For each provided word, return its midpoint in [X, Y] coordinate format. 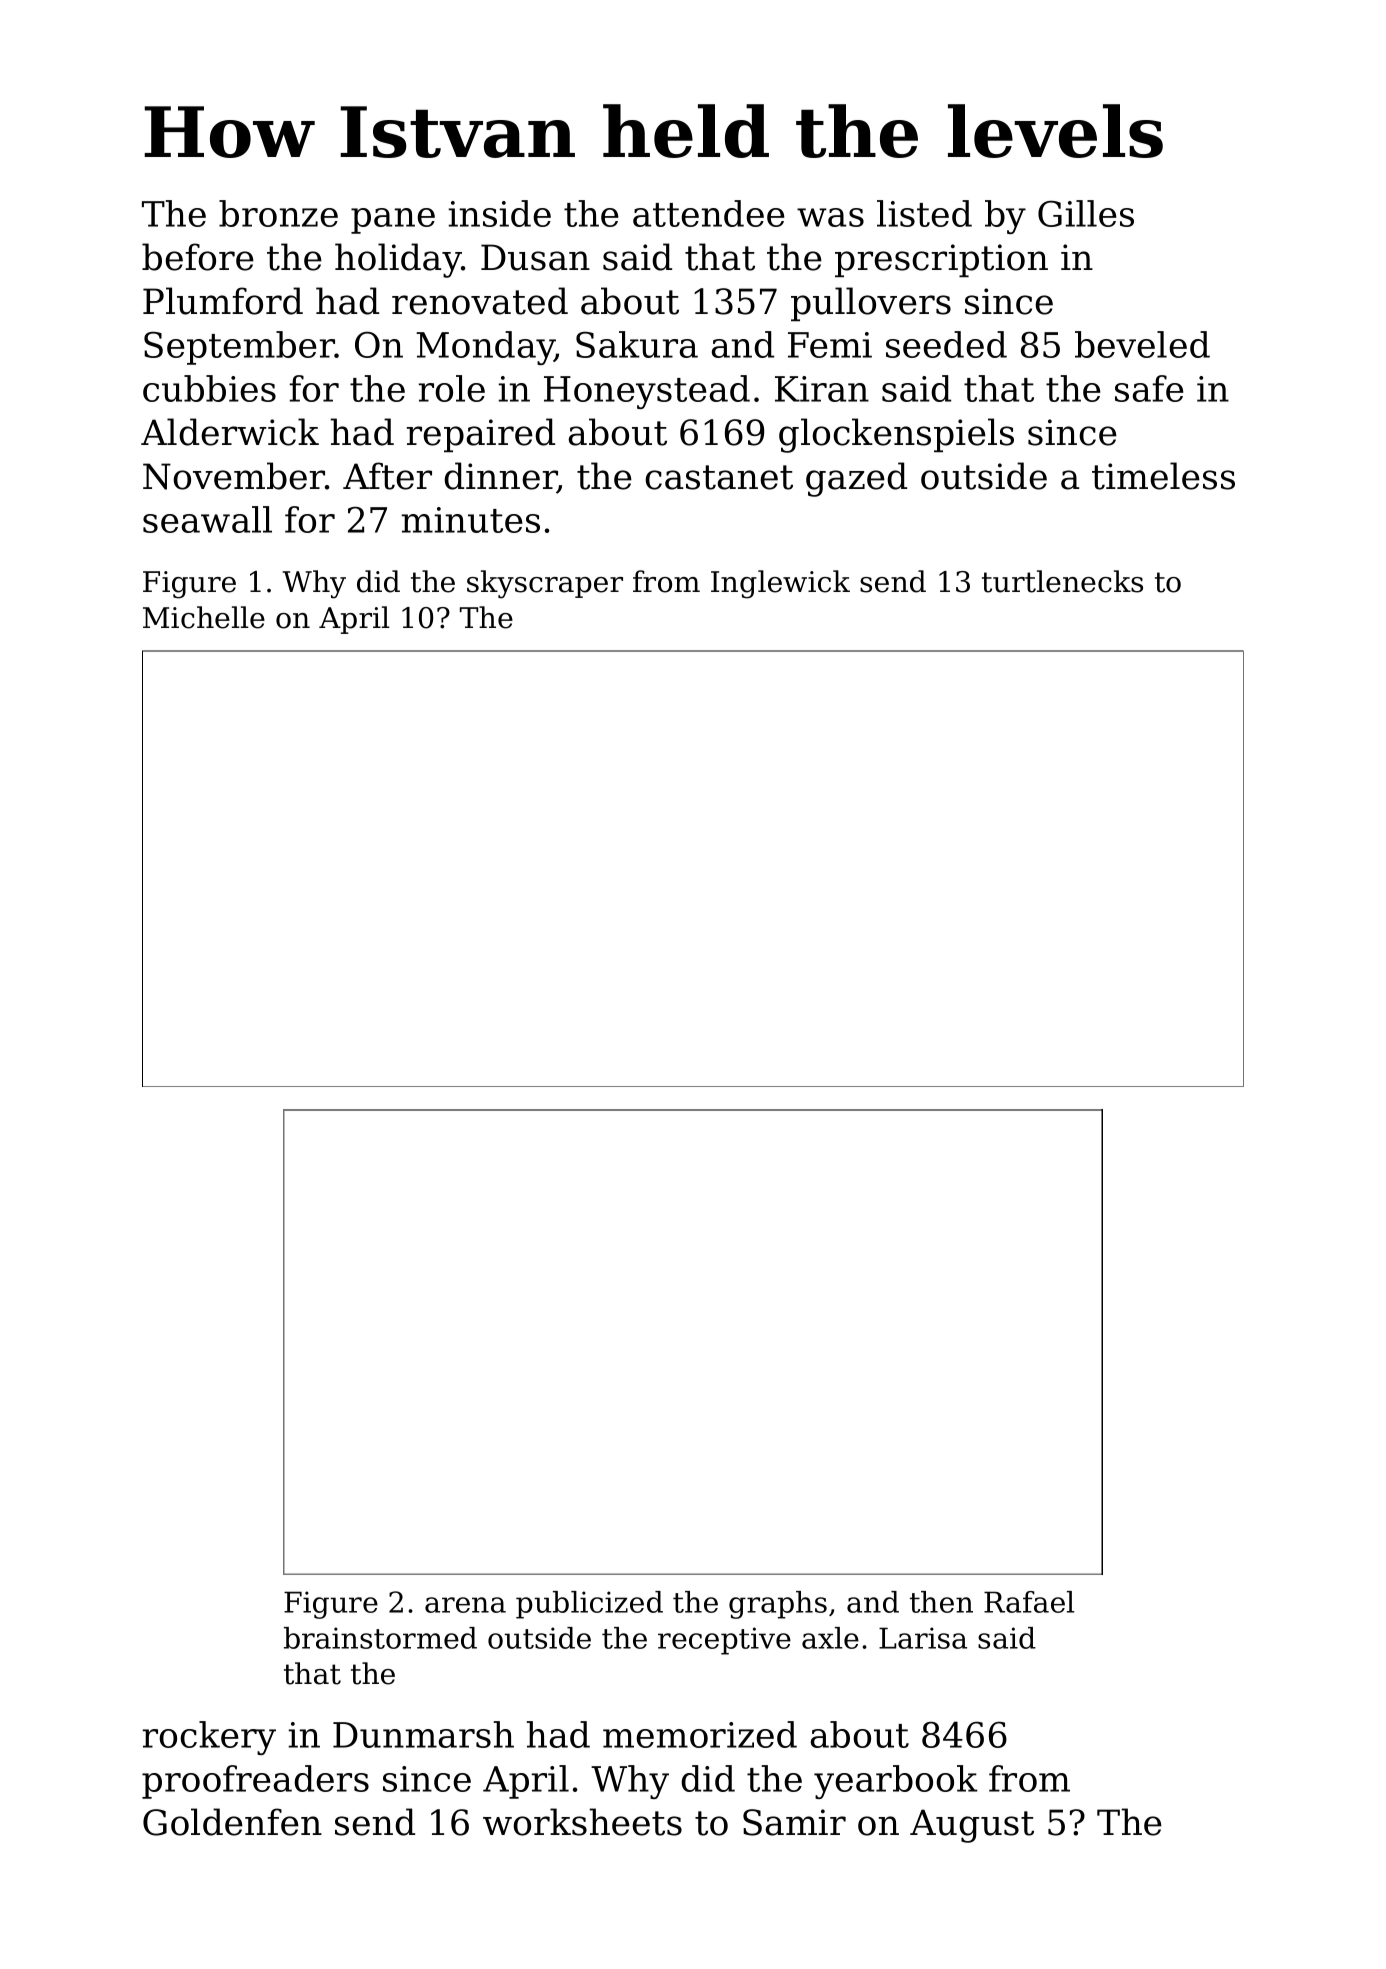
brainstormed [380, 1638]
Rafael [1029, 1602]
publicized [589, 1605]
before [198, 257]
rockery [209, 1738]
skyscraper [545, 584]
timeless [1163, 476]
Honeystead [647, 392]
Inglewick [780, 584]
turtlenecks [1062, 581]
